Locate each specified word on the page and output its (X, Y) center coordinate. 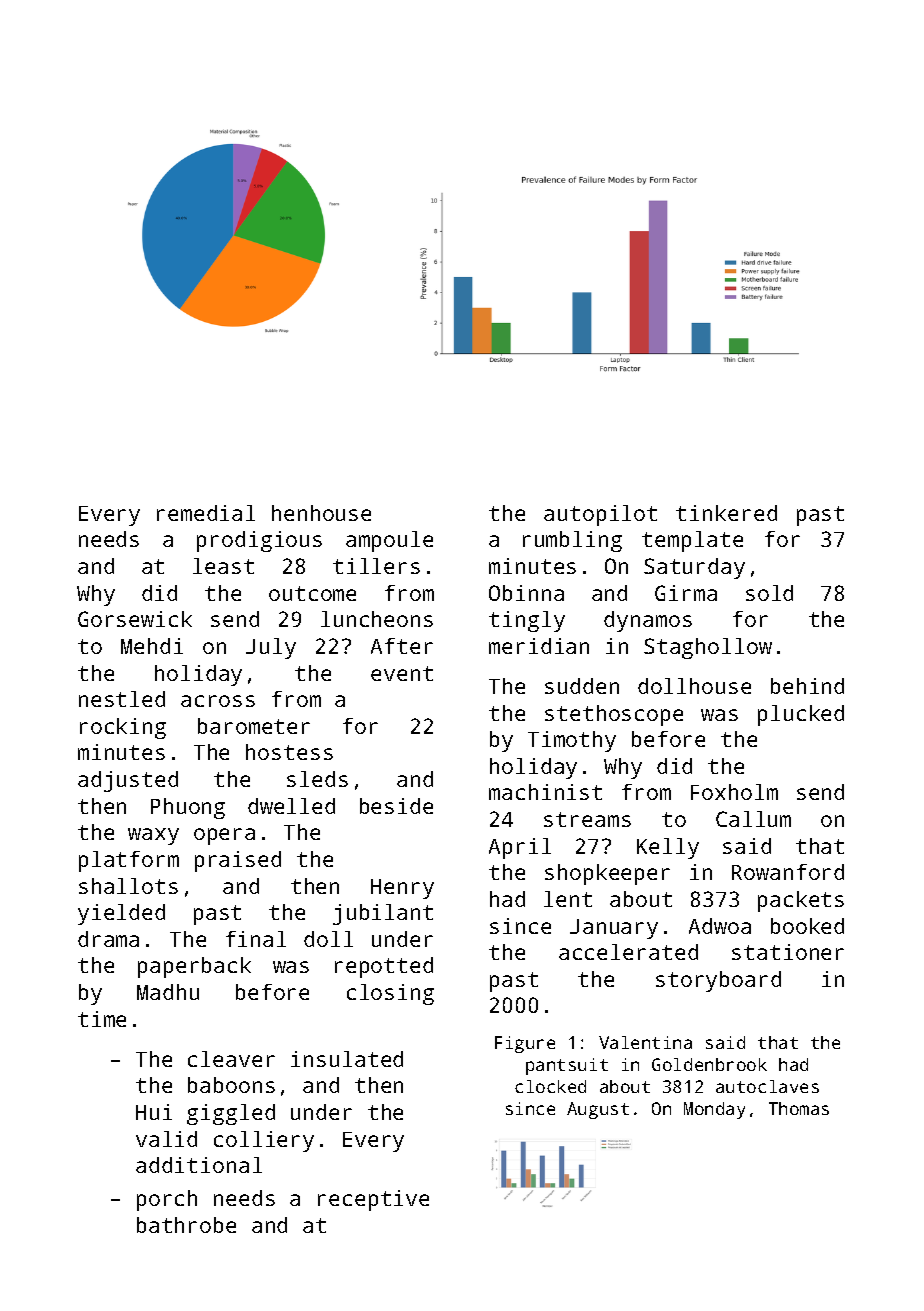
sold (769, 593)
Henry (402, 889)
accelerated (628, 952)
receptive (373, 1200)
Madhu (168, 992)
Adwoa (720, 926)
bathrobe (186, 1225)
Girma (686, 593)
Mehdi (152, 646)
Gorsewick (135, 619)
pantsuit (567, 1066)
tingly (527, 621)
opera (224, 836)
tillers (376, 566)
